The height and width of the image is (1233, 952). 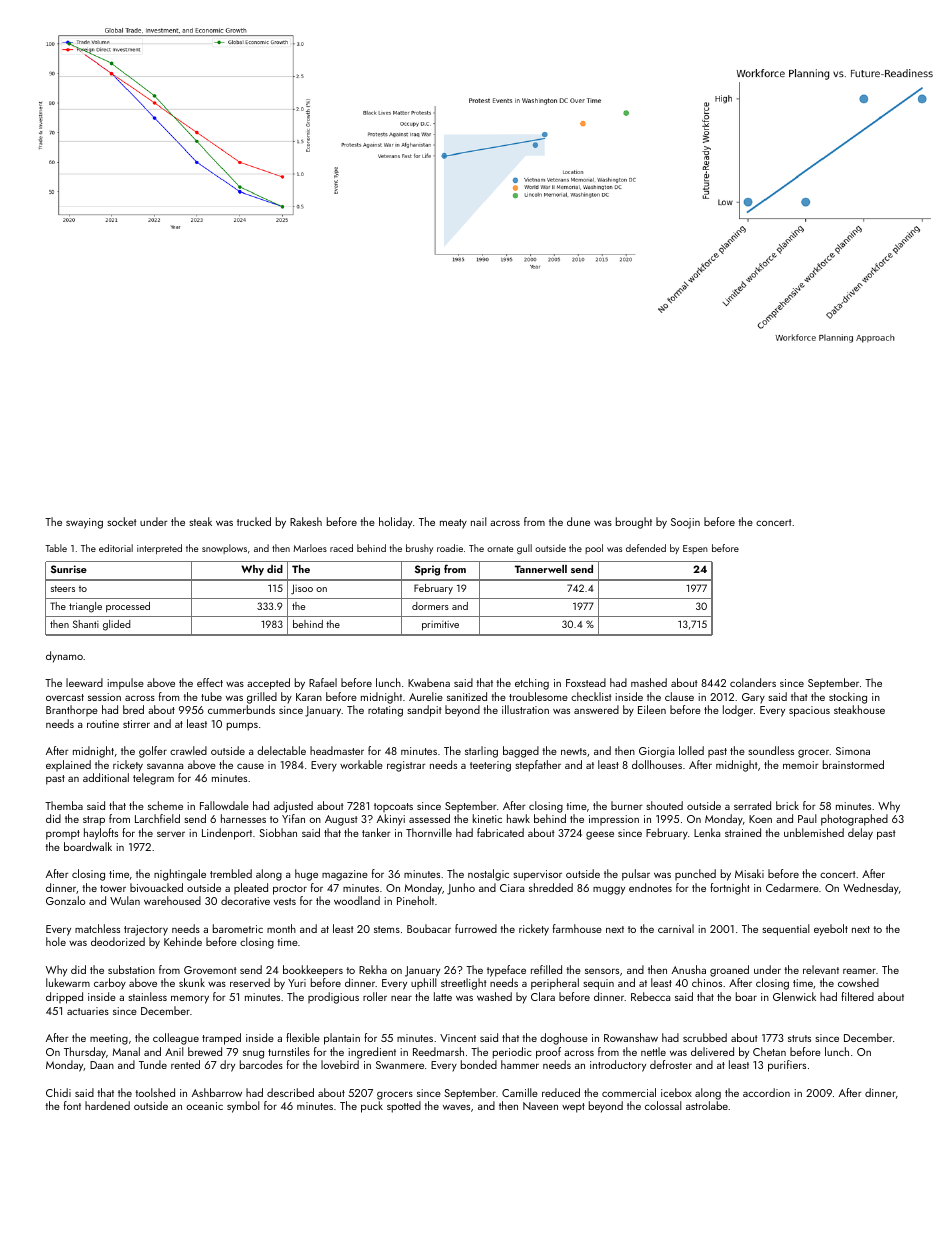 I want to click on editorial, so click(x=116, y=548).
